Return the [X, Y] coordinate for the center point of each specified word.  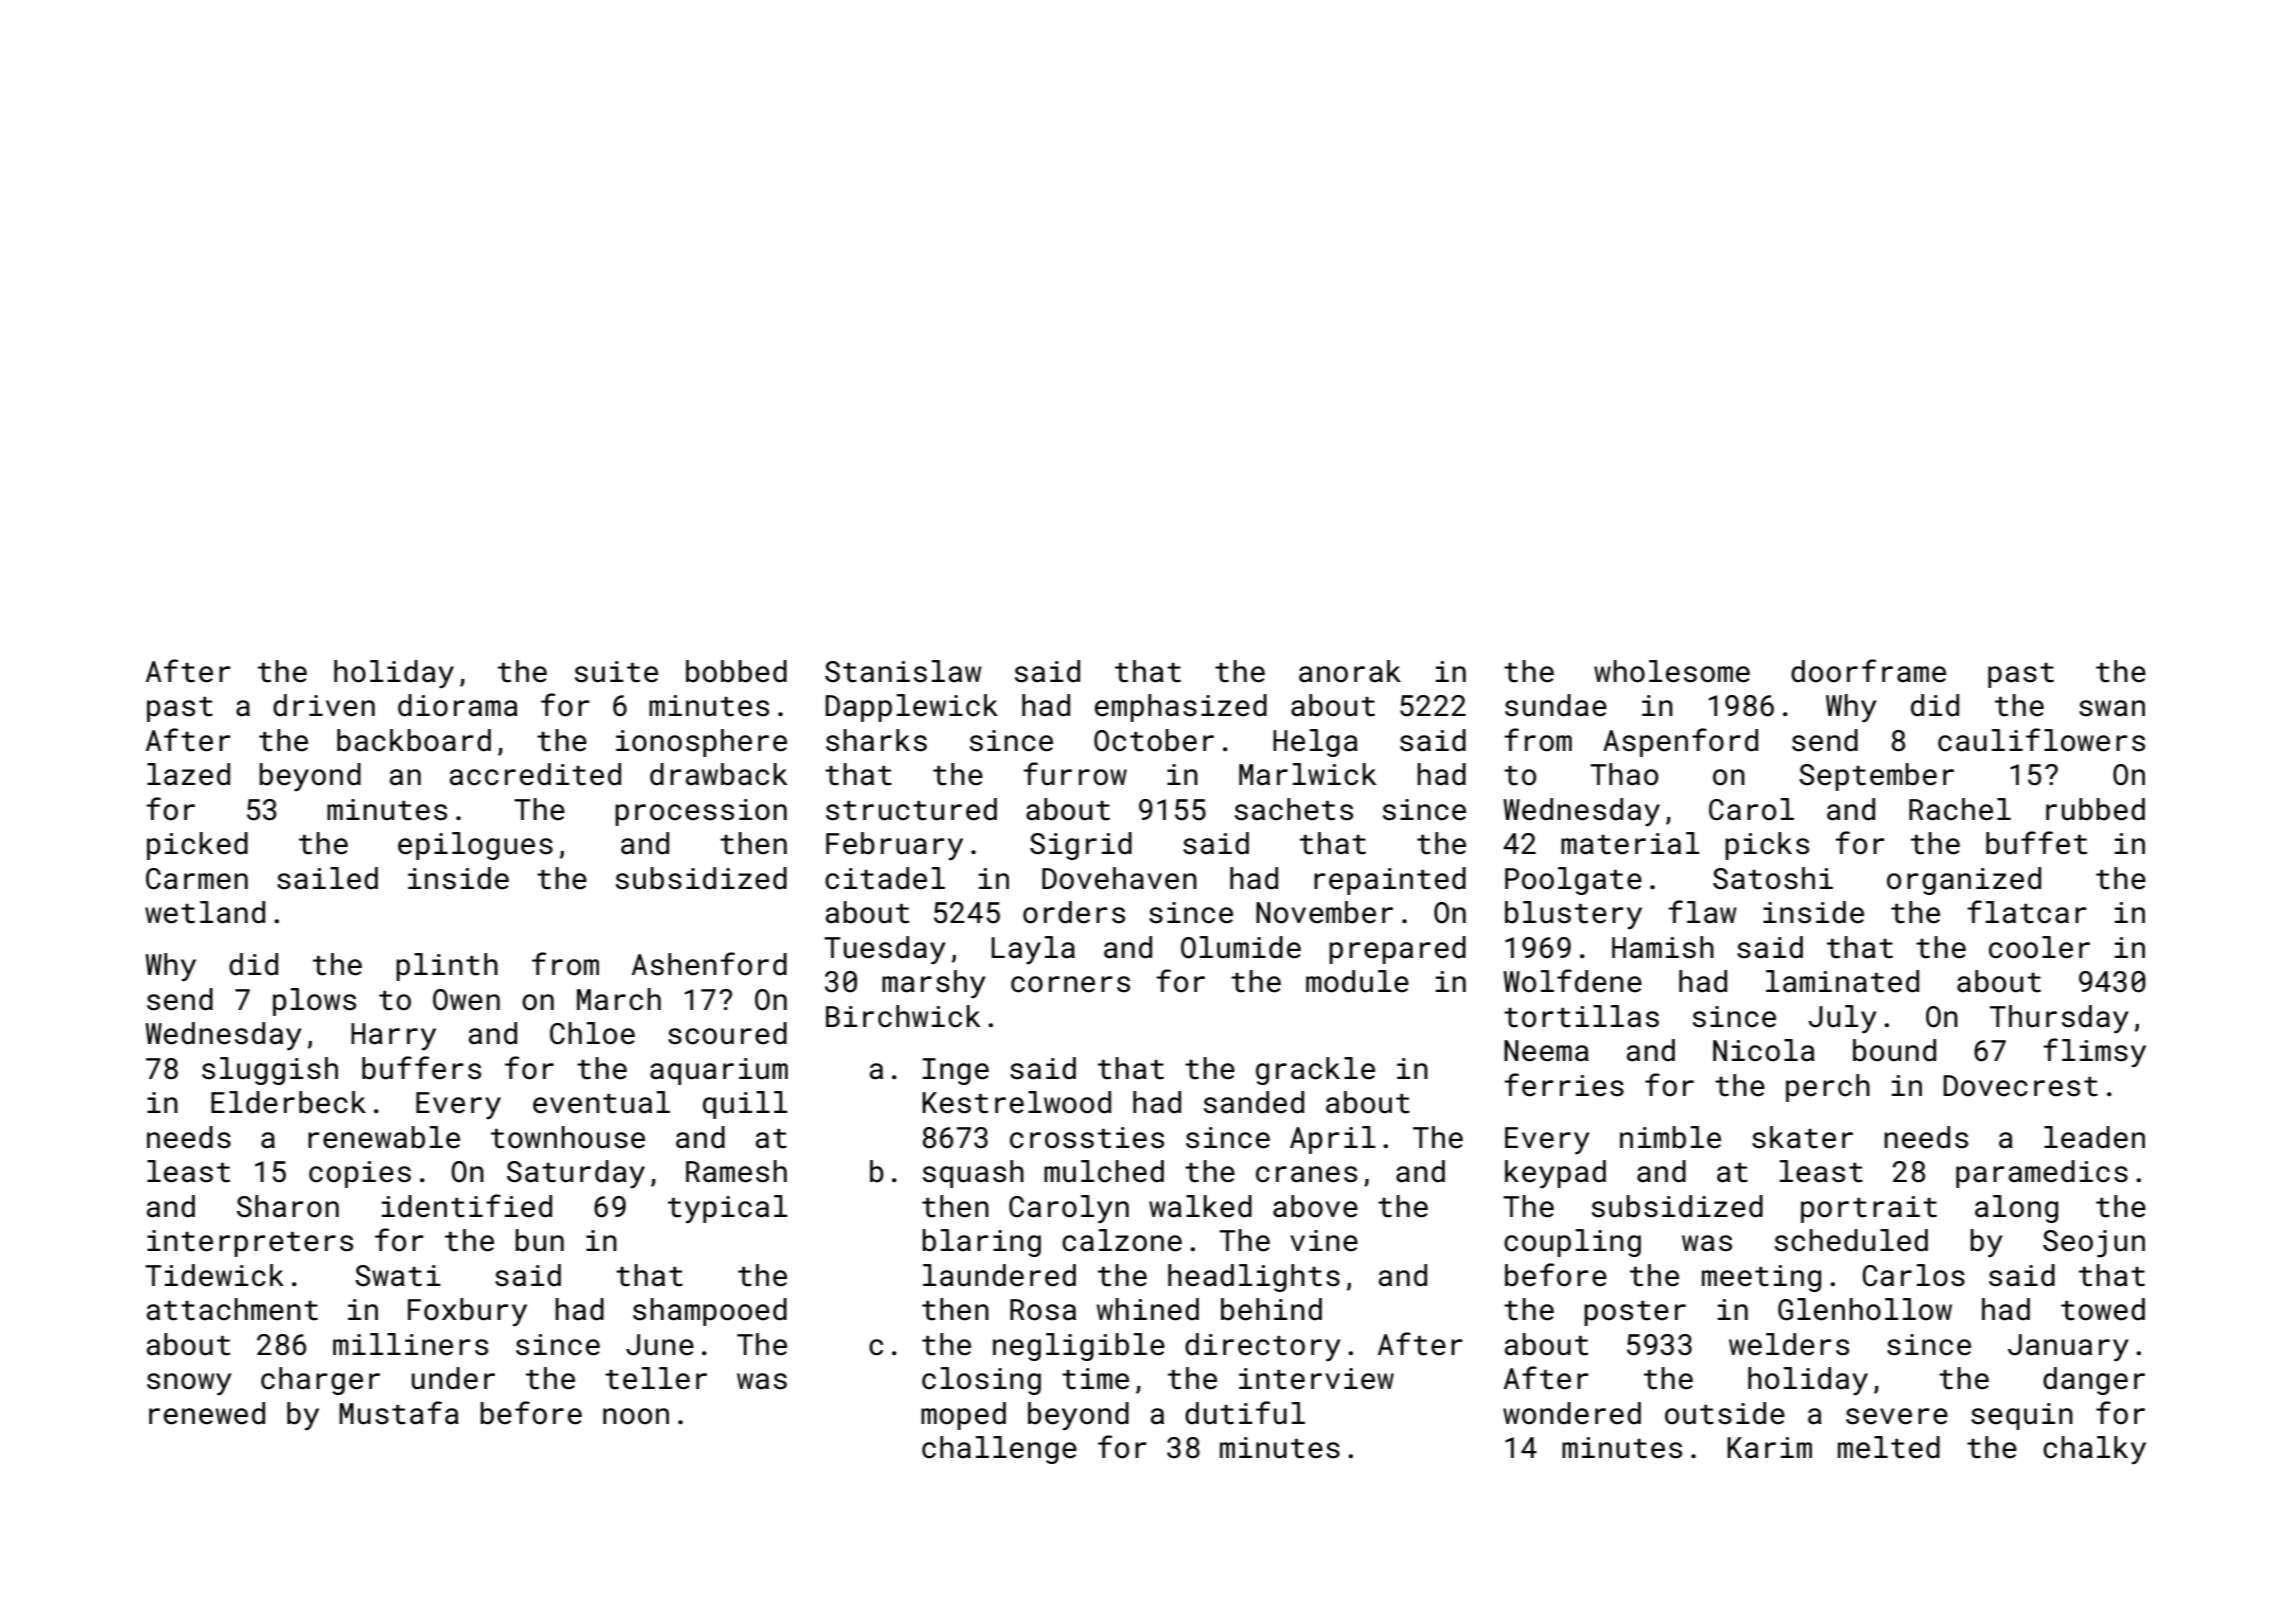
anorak [1350, 671]
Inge [955, 1071]
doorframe [1868, 671]
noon [636, 1416]
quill [745, 1105]
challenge [999, 1450]
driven [324, 705]
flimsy [2094, 1052]
